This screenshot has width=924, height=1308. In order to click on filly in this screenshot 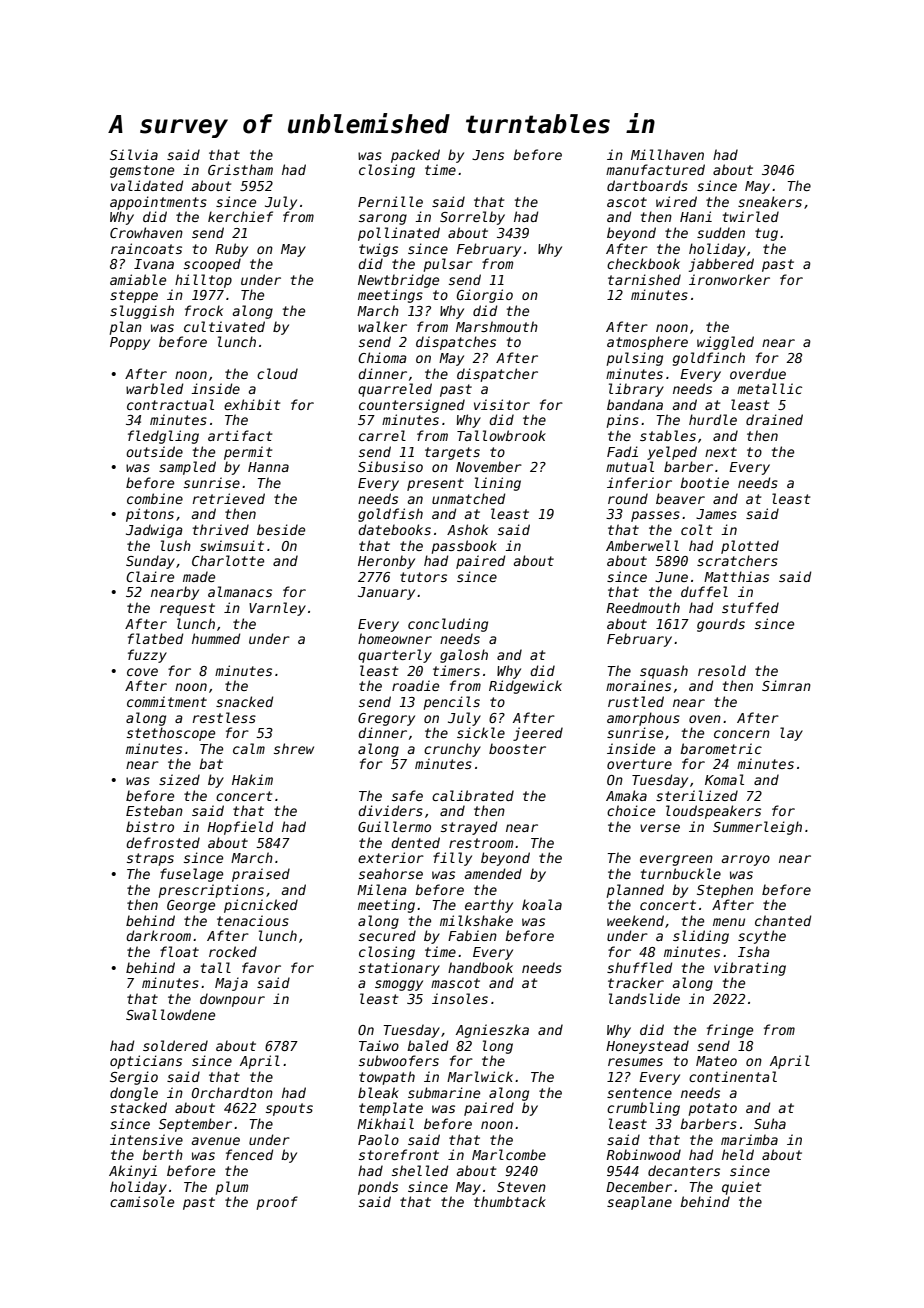, I will do `click(452, 859)`.
